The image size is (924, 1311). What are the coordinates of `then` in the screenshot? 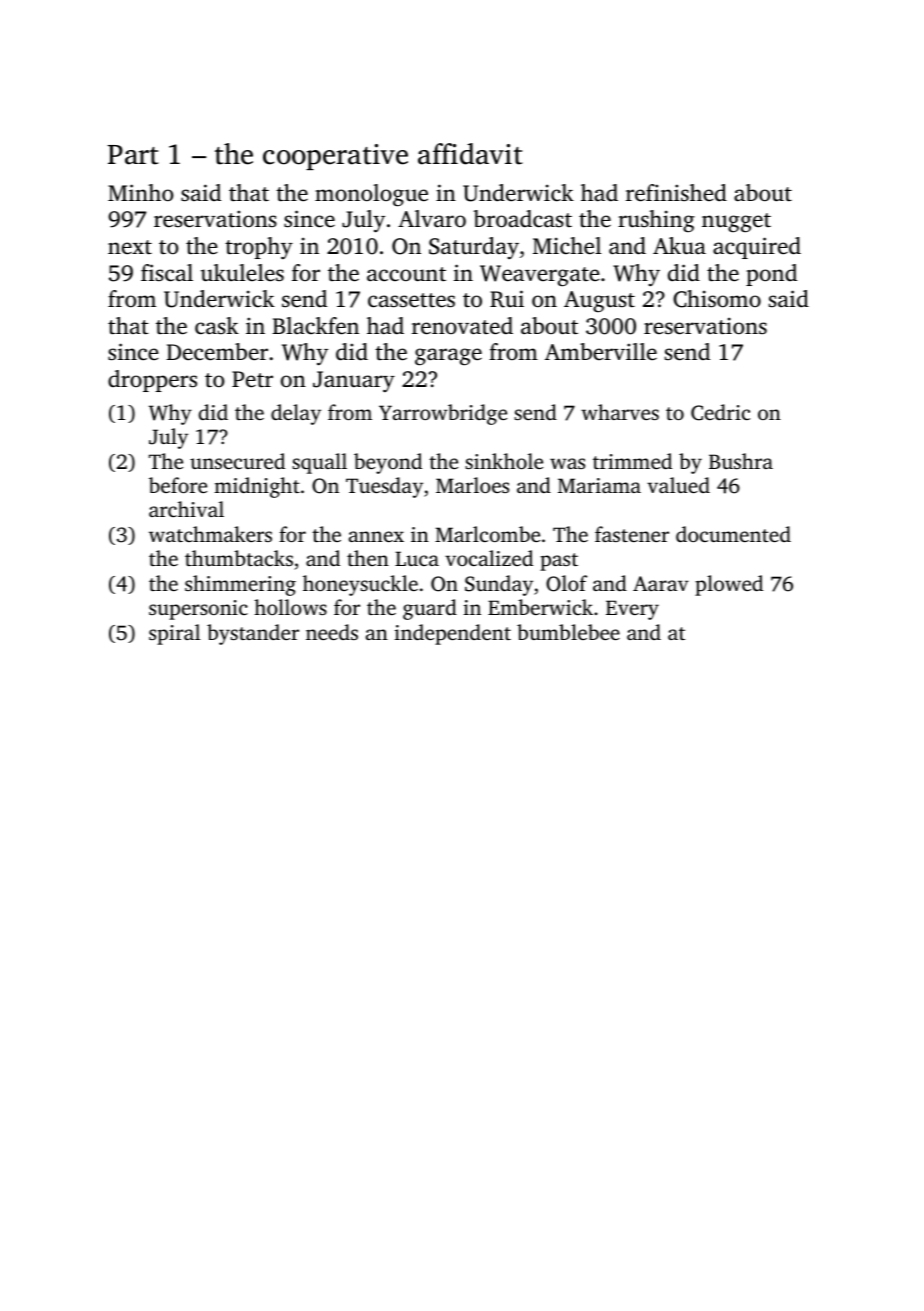 It's located at (368, 558).
